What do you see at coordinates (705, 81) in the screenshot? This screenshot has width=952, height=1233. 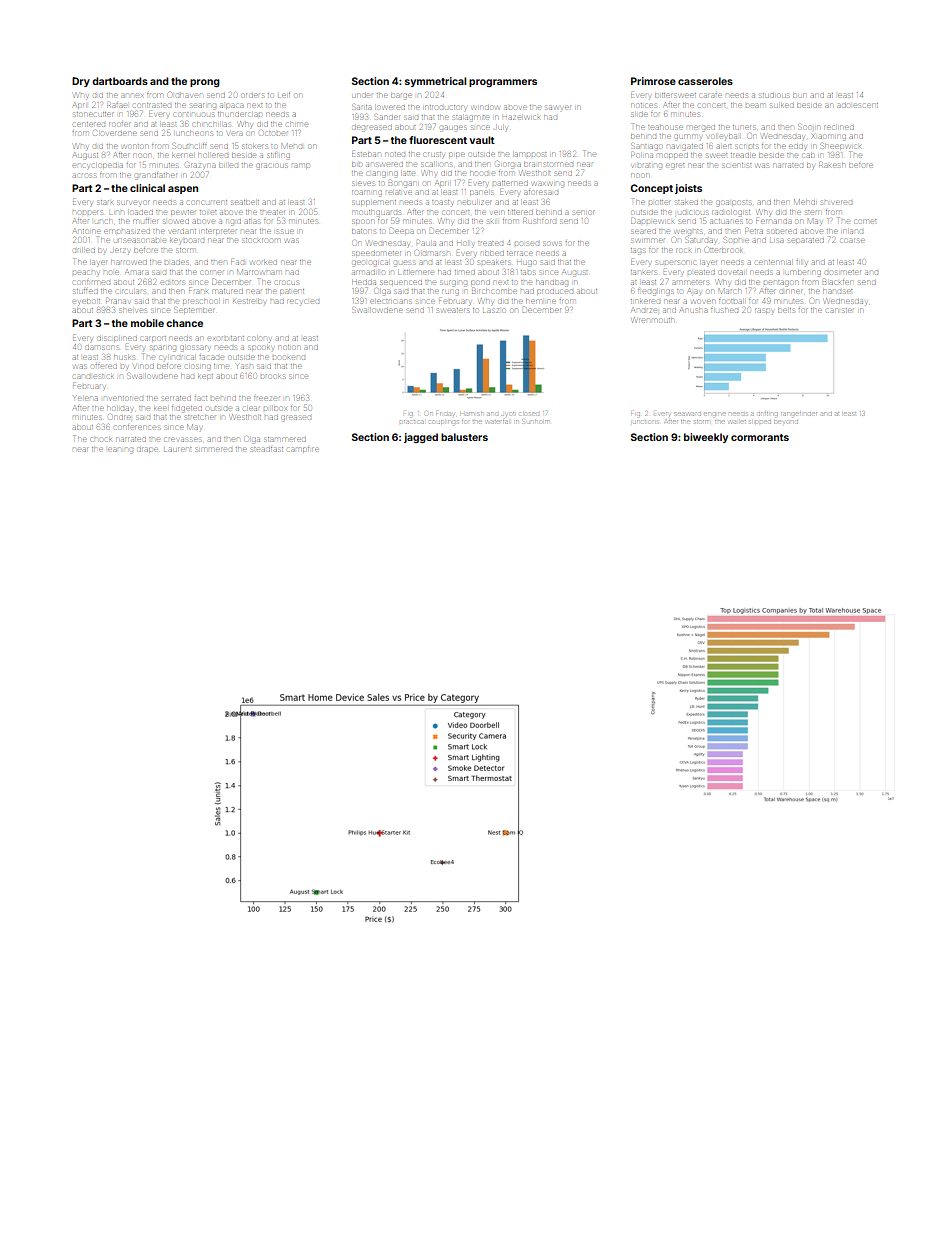 I see `casseroles` at bounding box center [705, 81].
